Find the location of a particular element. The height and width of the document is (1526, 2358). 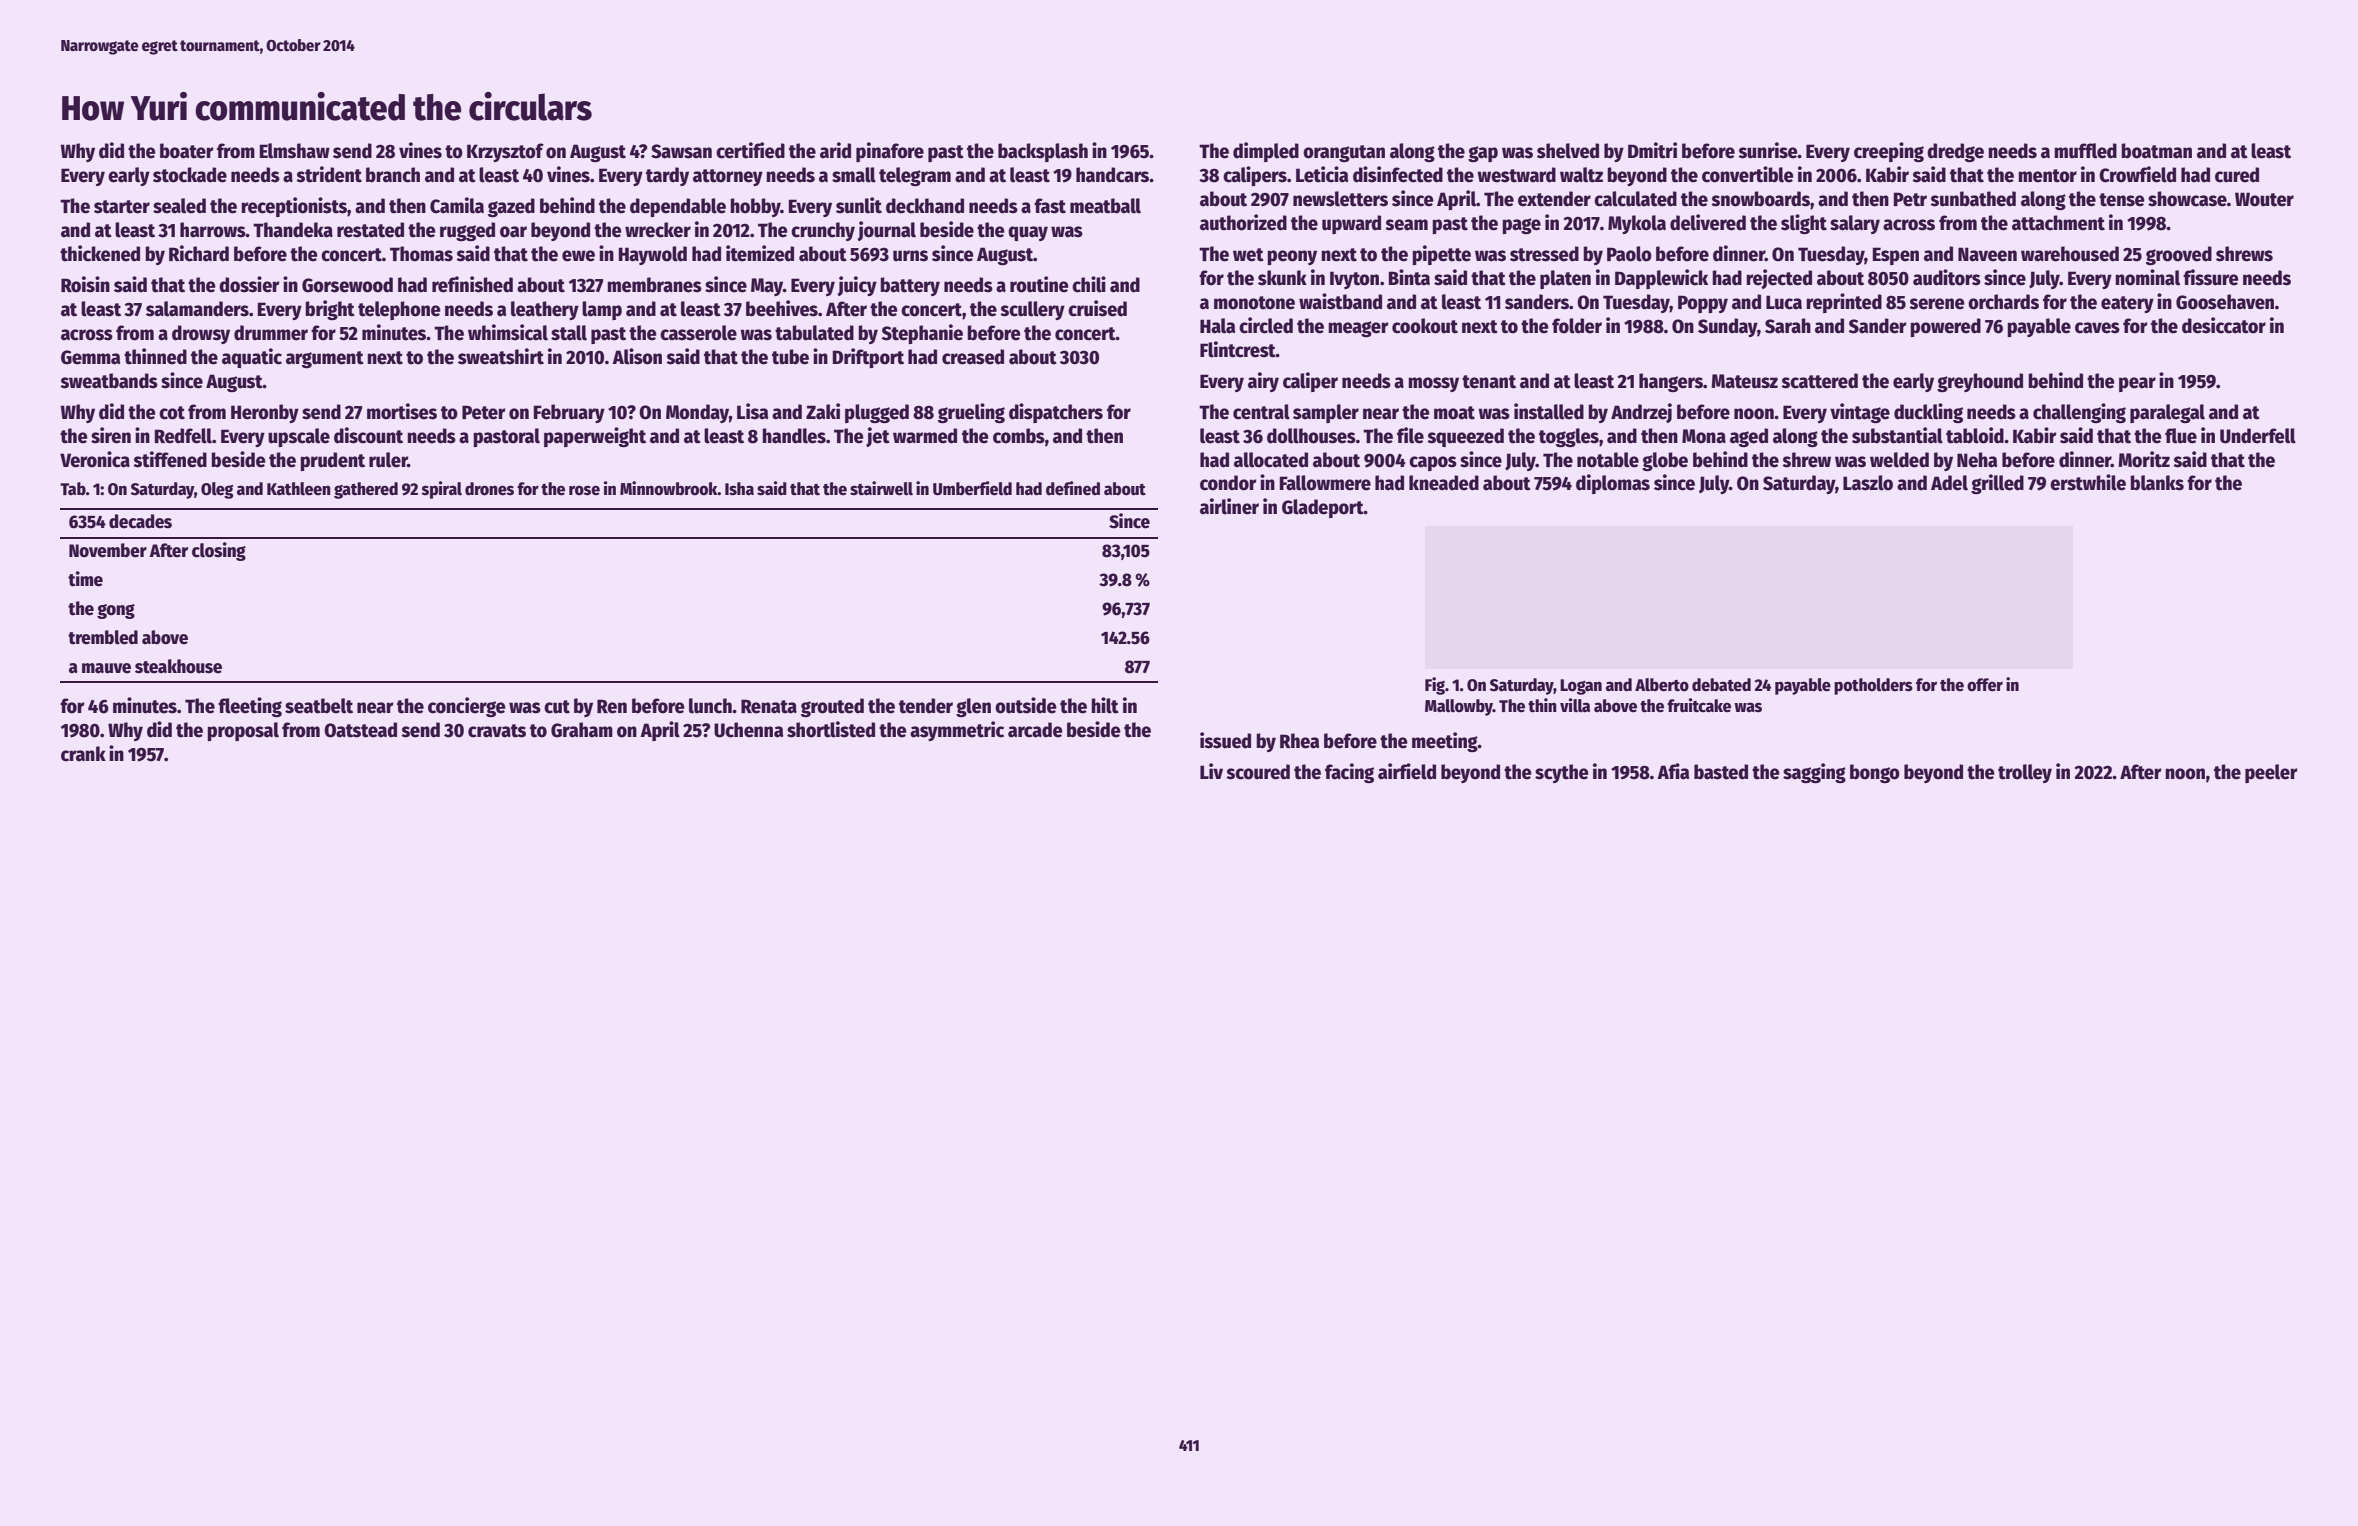

boater is located at coordinates (187, 151).
